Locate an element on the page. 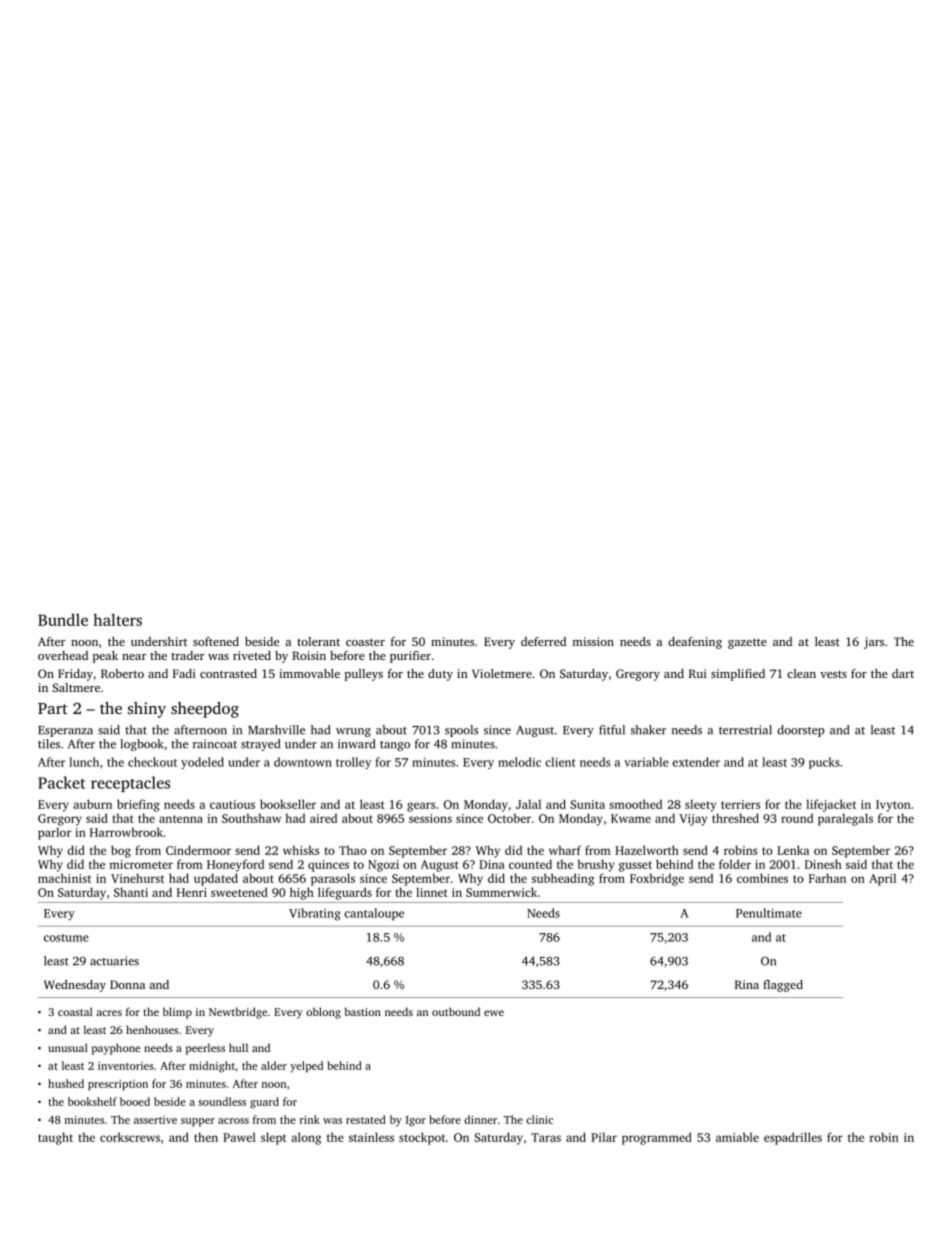  sheepdog is located at coordinates (205, 710).
